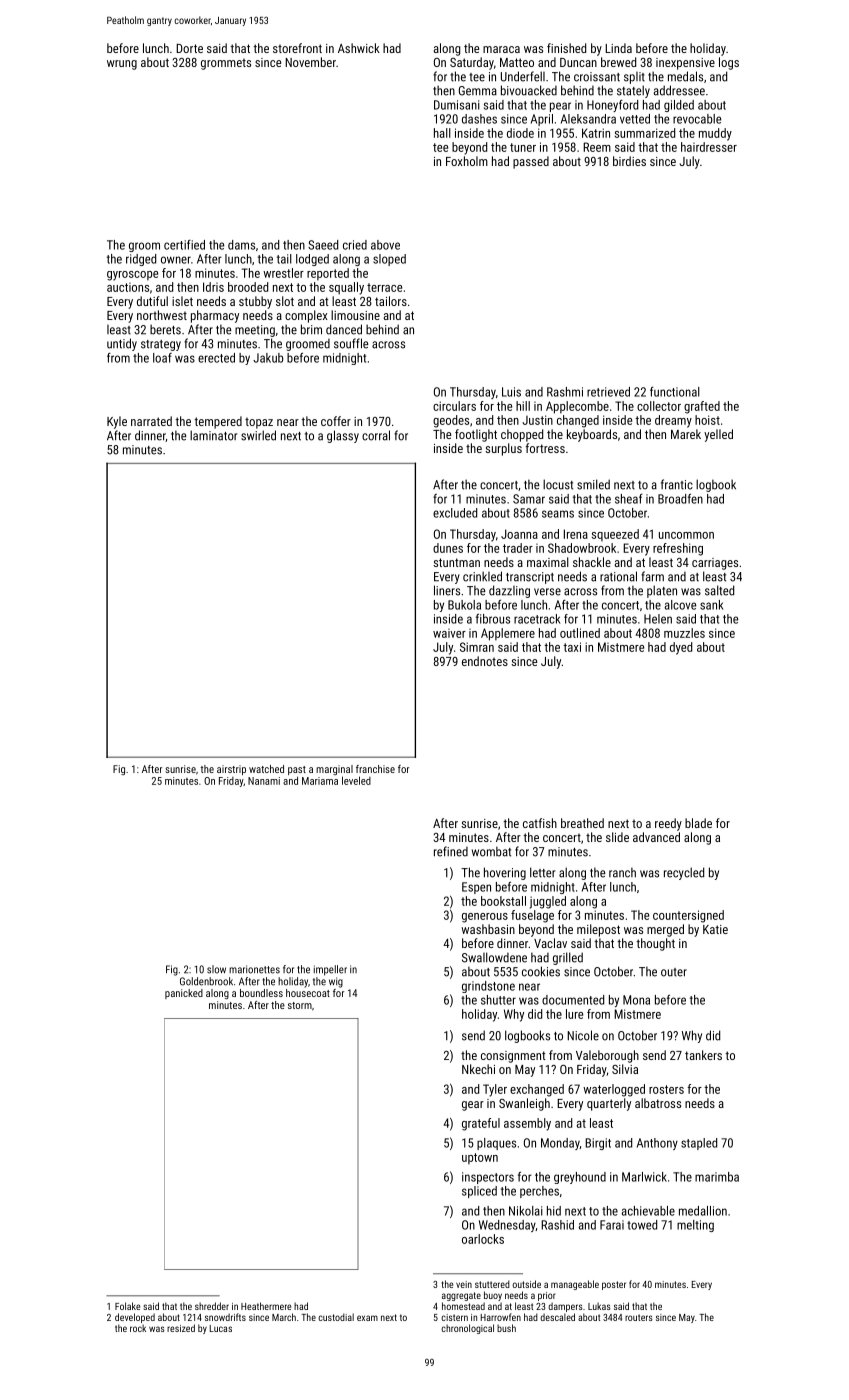  What do you see at coordinates (231, 770) in the screenshot?
I see `airstrip` at bounding box center [231, 770].
